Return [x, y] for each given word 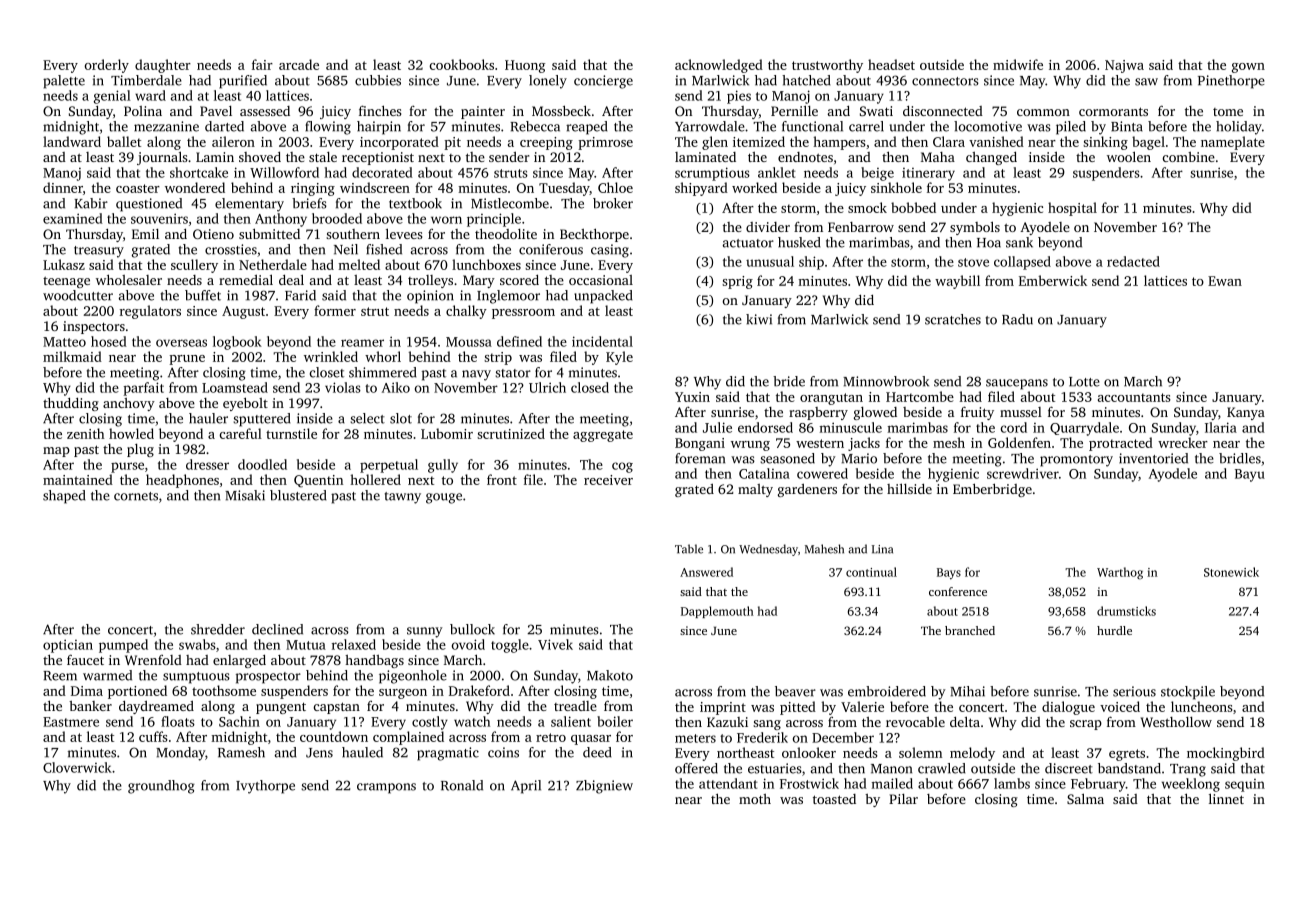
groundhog [161, 787]
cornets [136, 496]
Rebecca [535, 126]
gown [1248, 68]
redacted [1133, 261]
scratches [953, 319]
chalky [466, 312]
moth [755, 799]
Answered [706, 572]
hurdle [1114, 630]
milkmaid [72, 356]
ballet [124, 141]
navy [476, 375]
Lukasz [64, 264]
